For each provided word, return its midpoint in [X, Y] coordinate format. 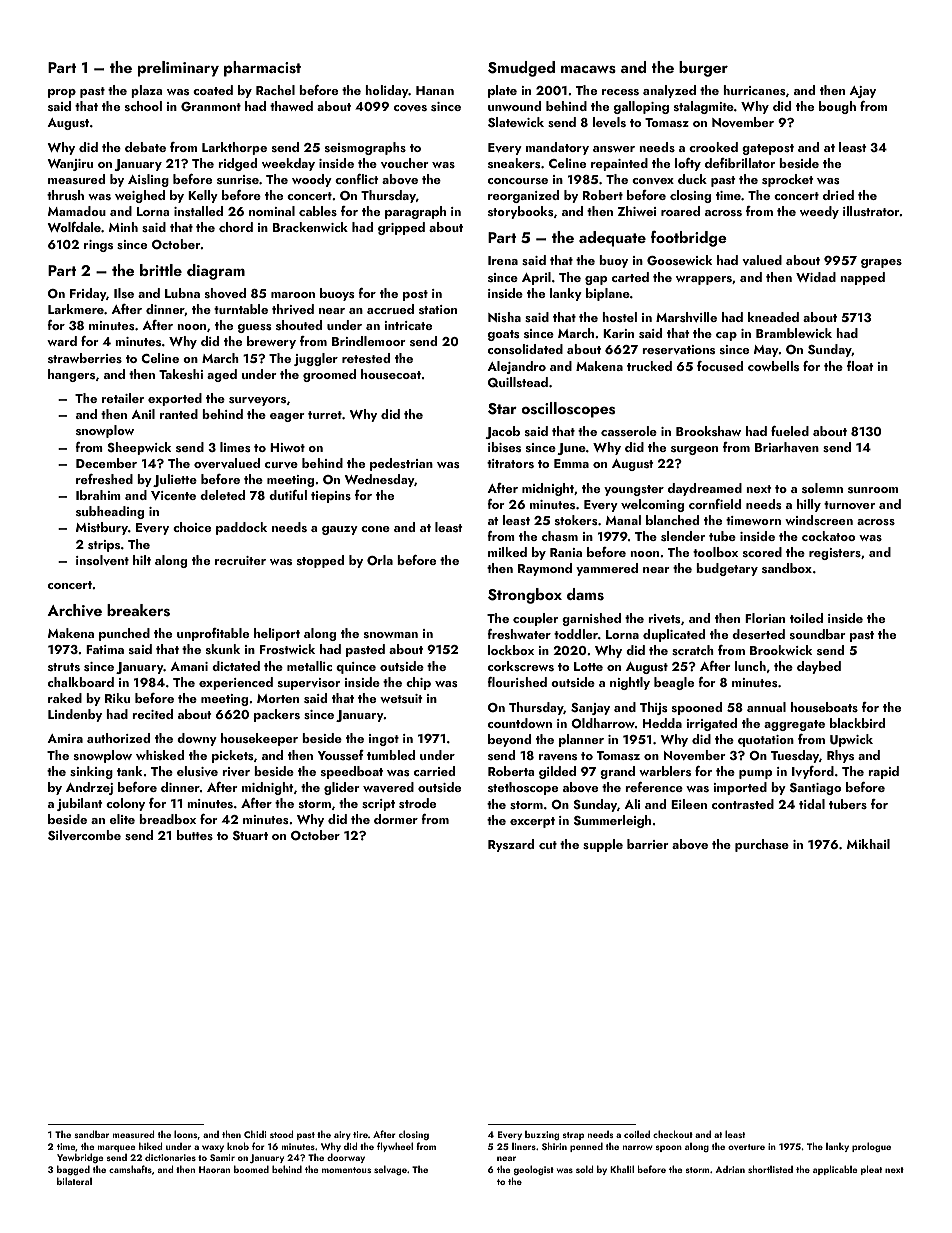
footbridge [689, 239]
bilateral [74, 1181]
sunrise [238, 179]
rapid [883, 772]
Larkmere [76, 309]
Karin [618, 333]
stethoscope [523, 788]
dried [838, 195]
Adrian [730, 1169]
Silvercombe [84, 835]
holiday [387, 91]
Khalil [622, 1169]
